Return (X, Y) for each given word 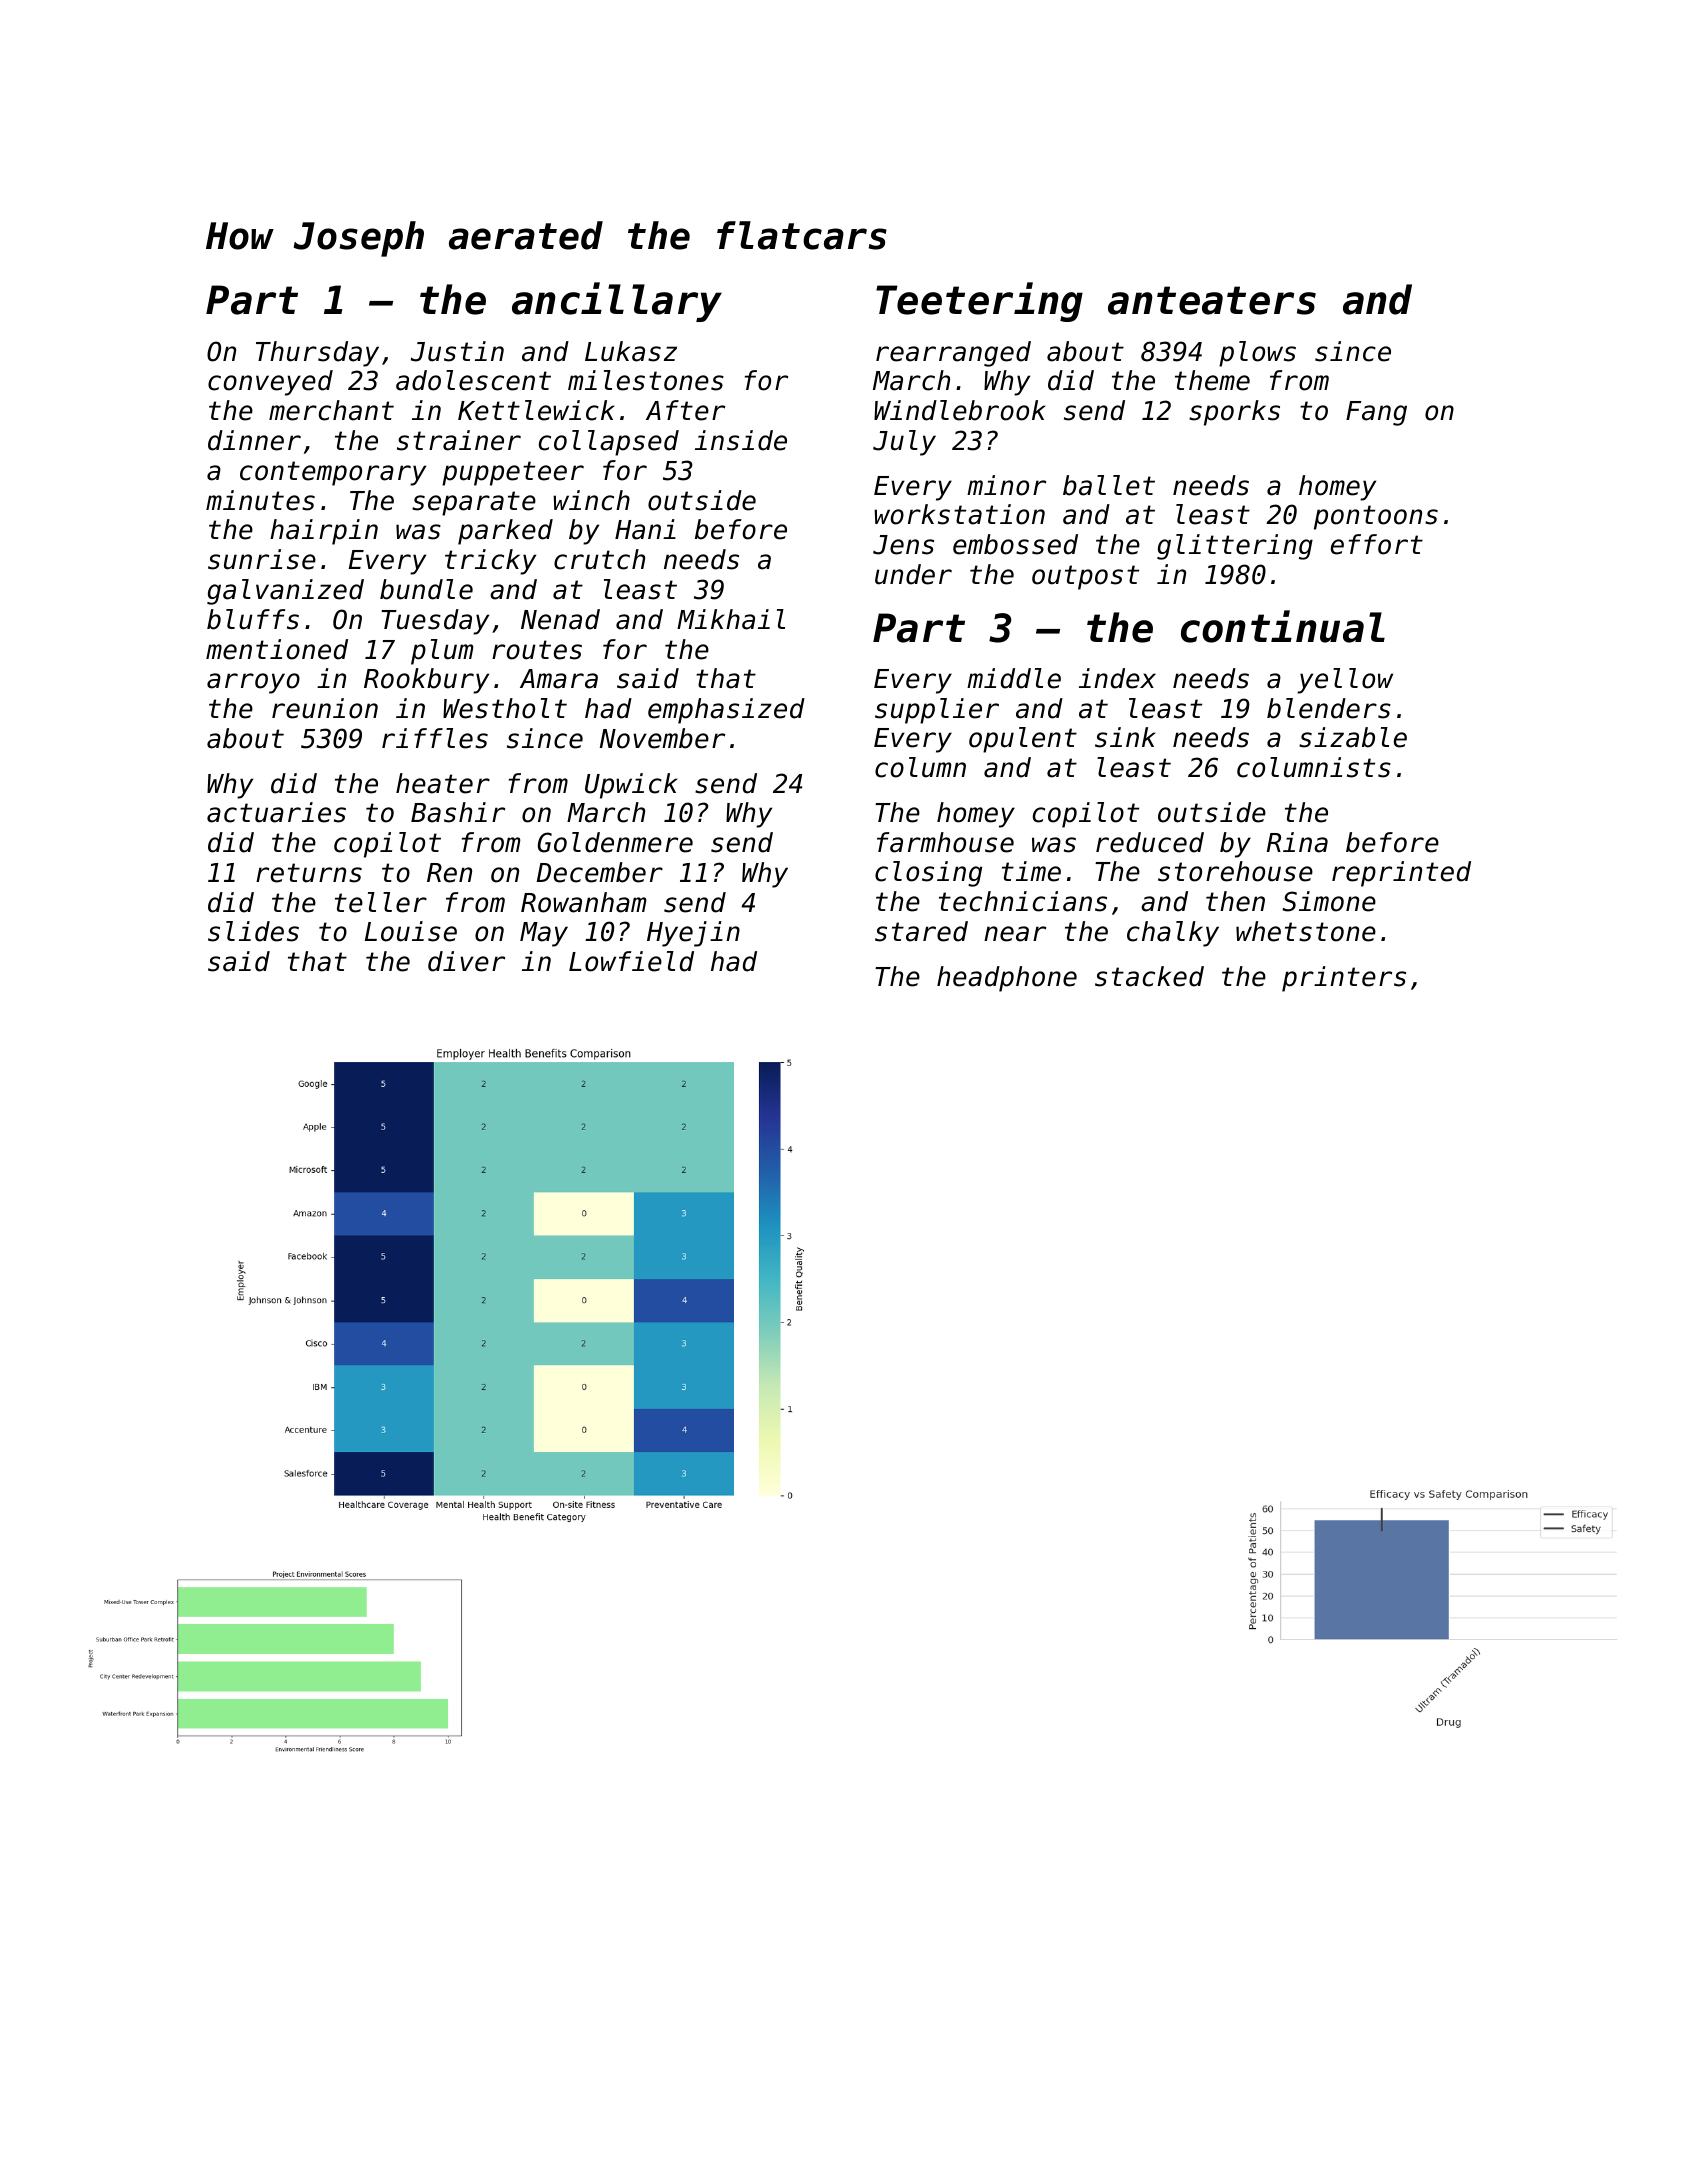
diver (466, 961)
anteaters (1212, 300)
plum (442, 652)
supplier (937, 711)
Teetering (979, 302)
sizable (1353, 737)
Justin (457, 351)
